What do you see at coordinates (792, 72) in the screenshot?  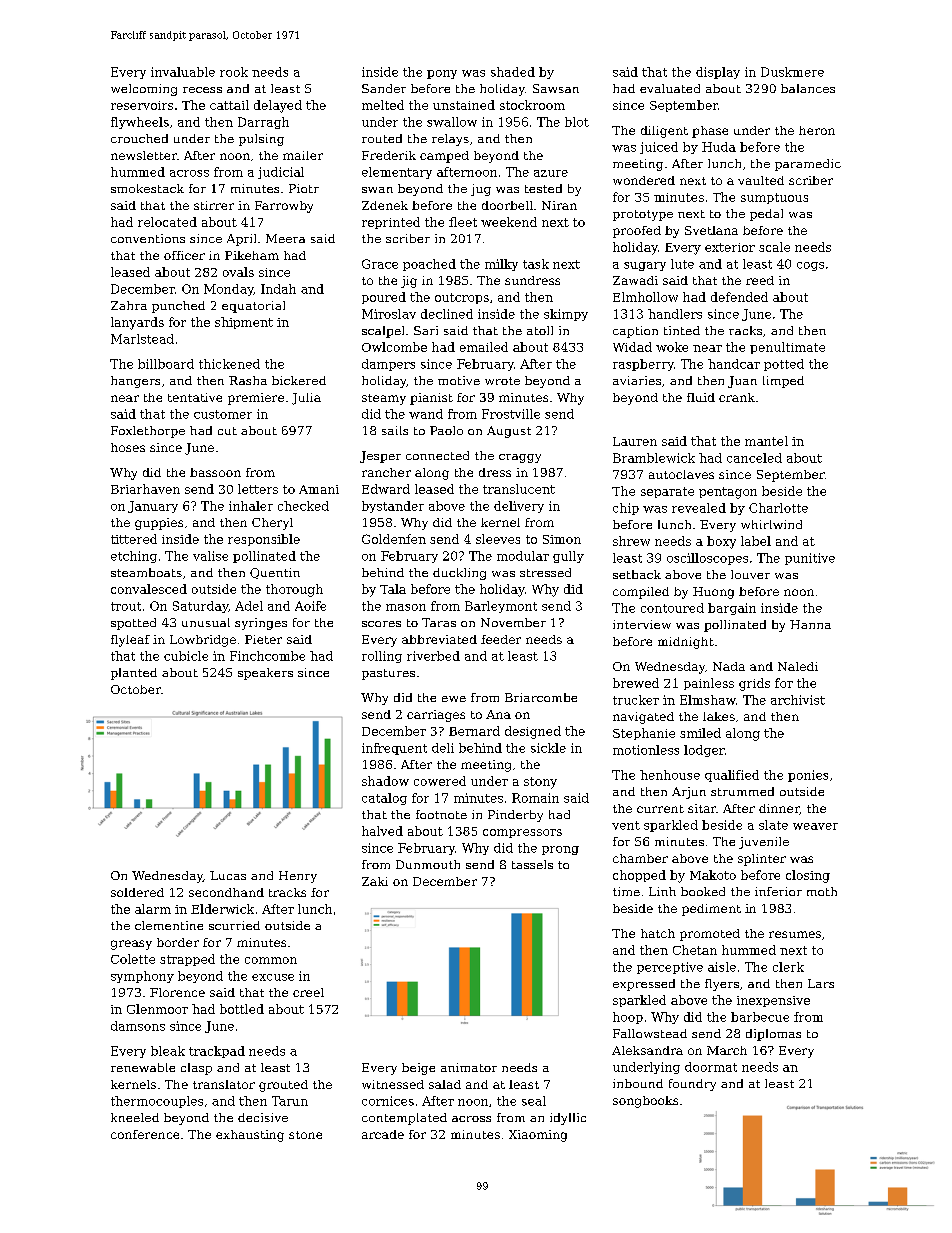 I see `Duskmere` at bounding box center [792, 72].
